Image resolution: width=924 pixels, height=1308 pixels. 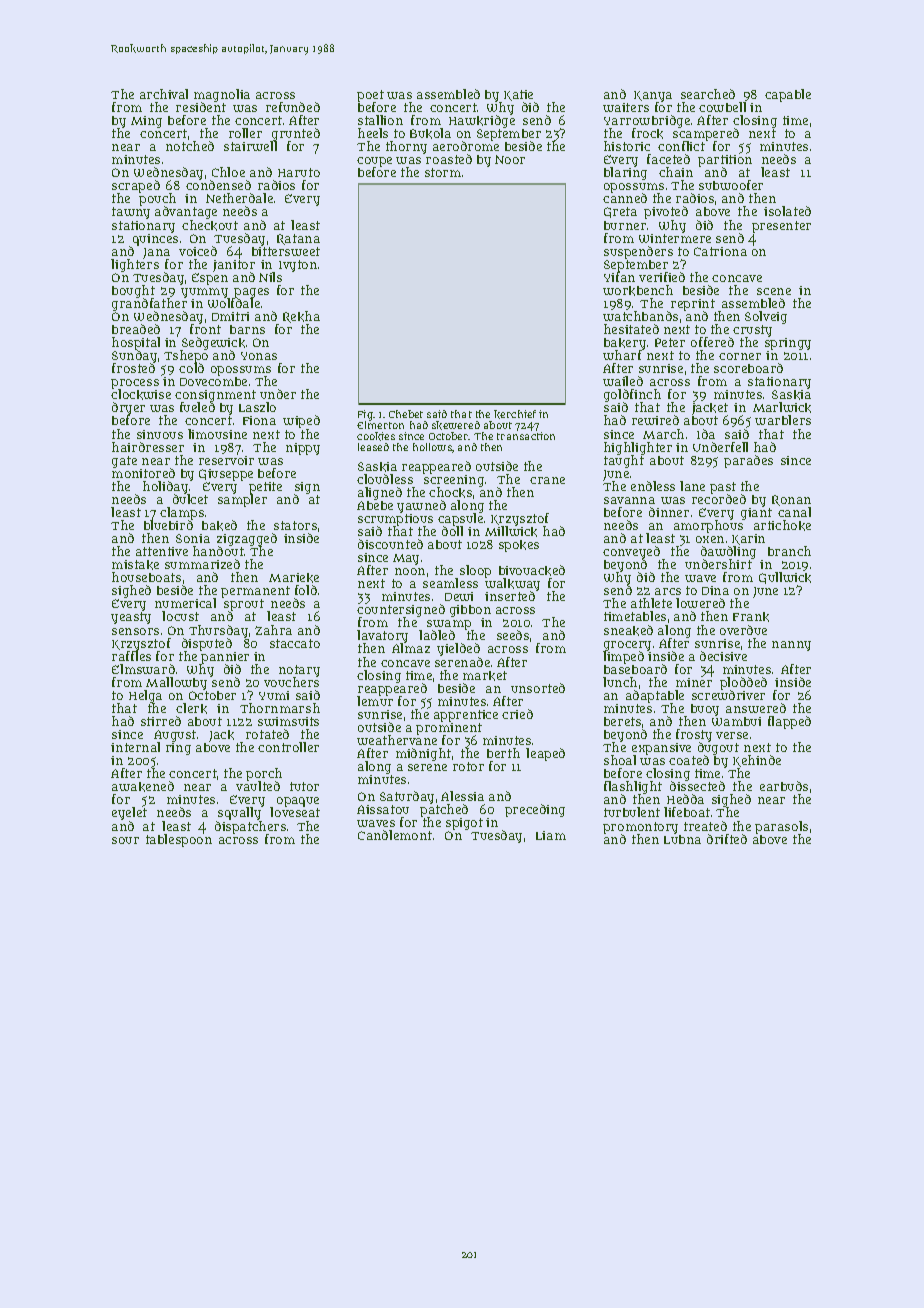 What do you see at coordinates (255, 592) in the image?
I see `permanent` at bounding box center [255, 592].
